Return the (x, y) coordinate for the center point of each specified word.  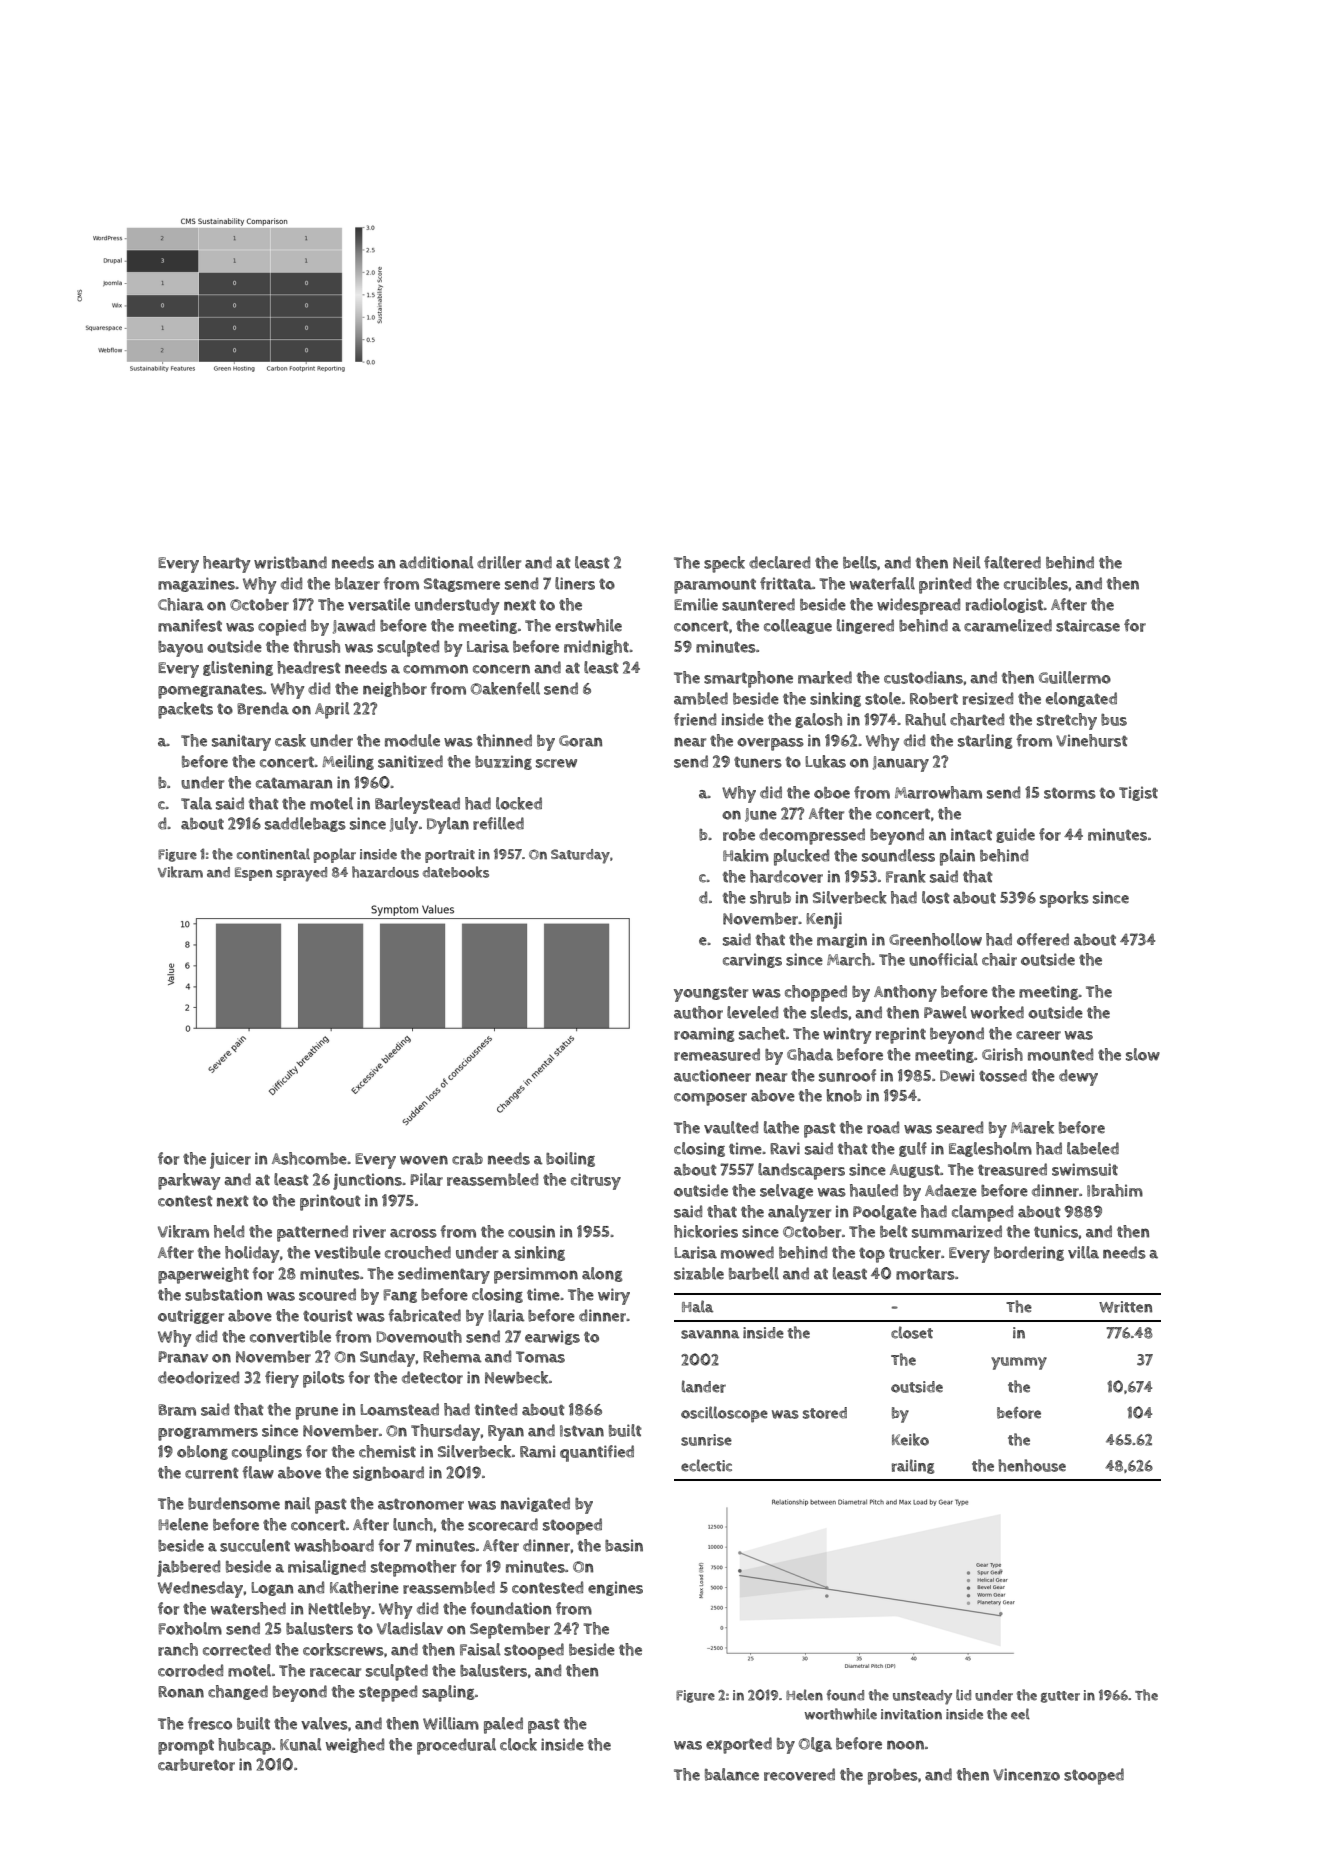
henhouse (1032, 1465)
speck (724, 564)
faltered (1012, 562)
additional (436, 562)
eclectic (706, 1465)
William (451, 1723)
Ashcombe (309, 1158)
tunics (1056, 1231)
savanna (710, 1334)
